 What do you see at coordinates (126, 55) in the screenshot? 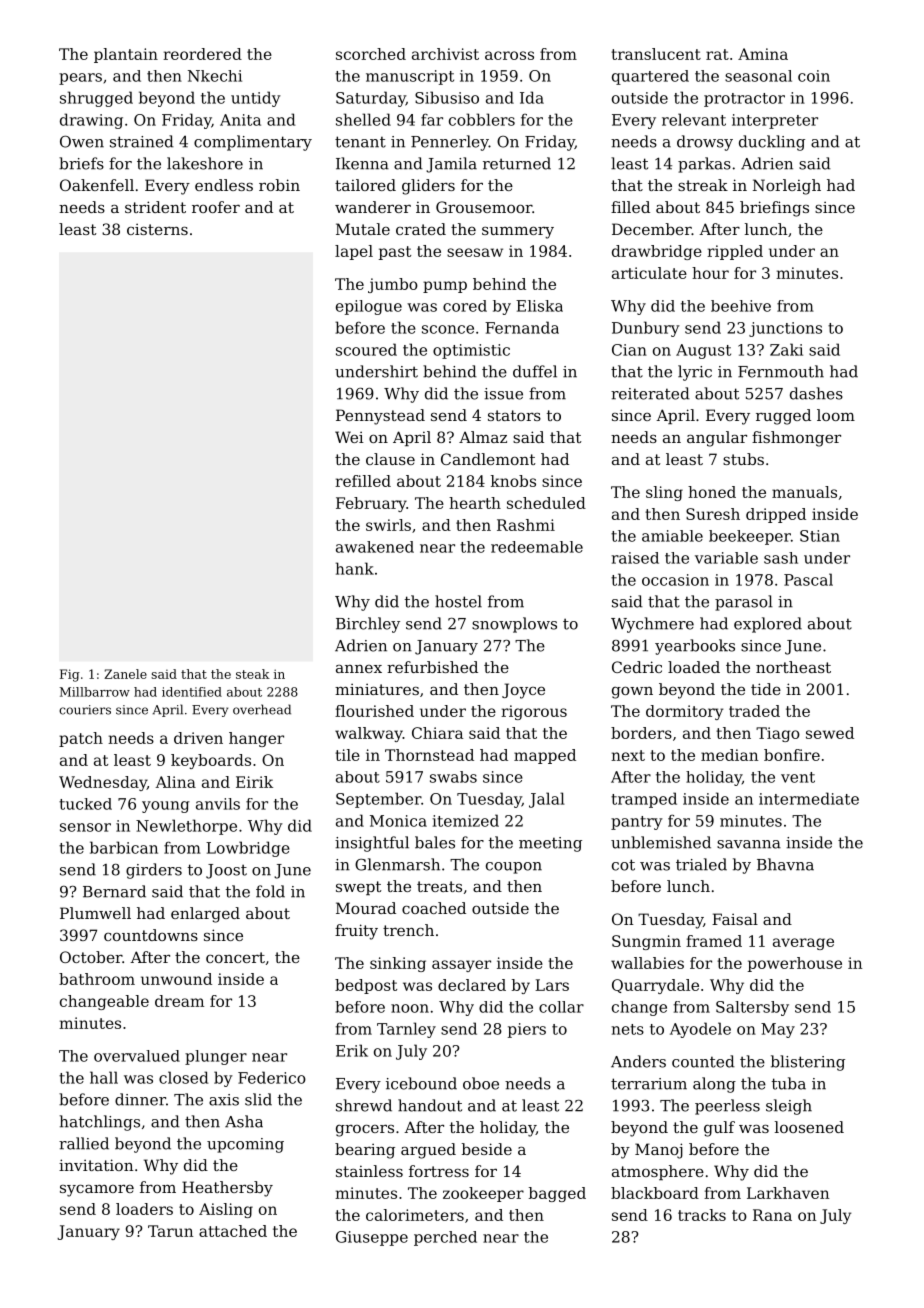
I see `plantain` at bounding box center [126, 55].
